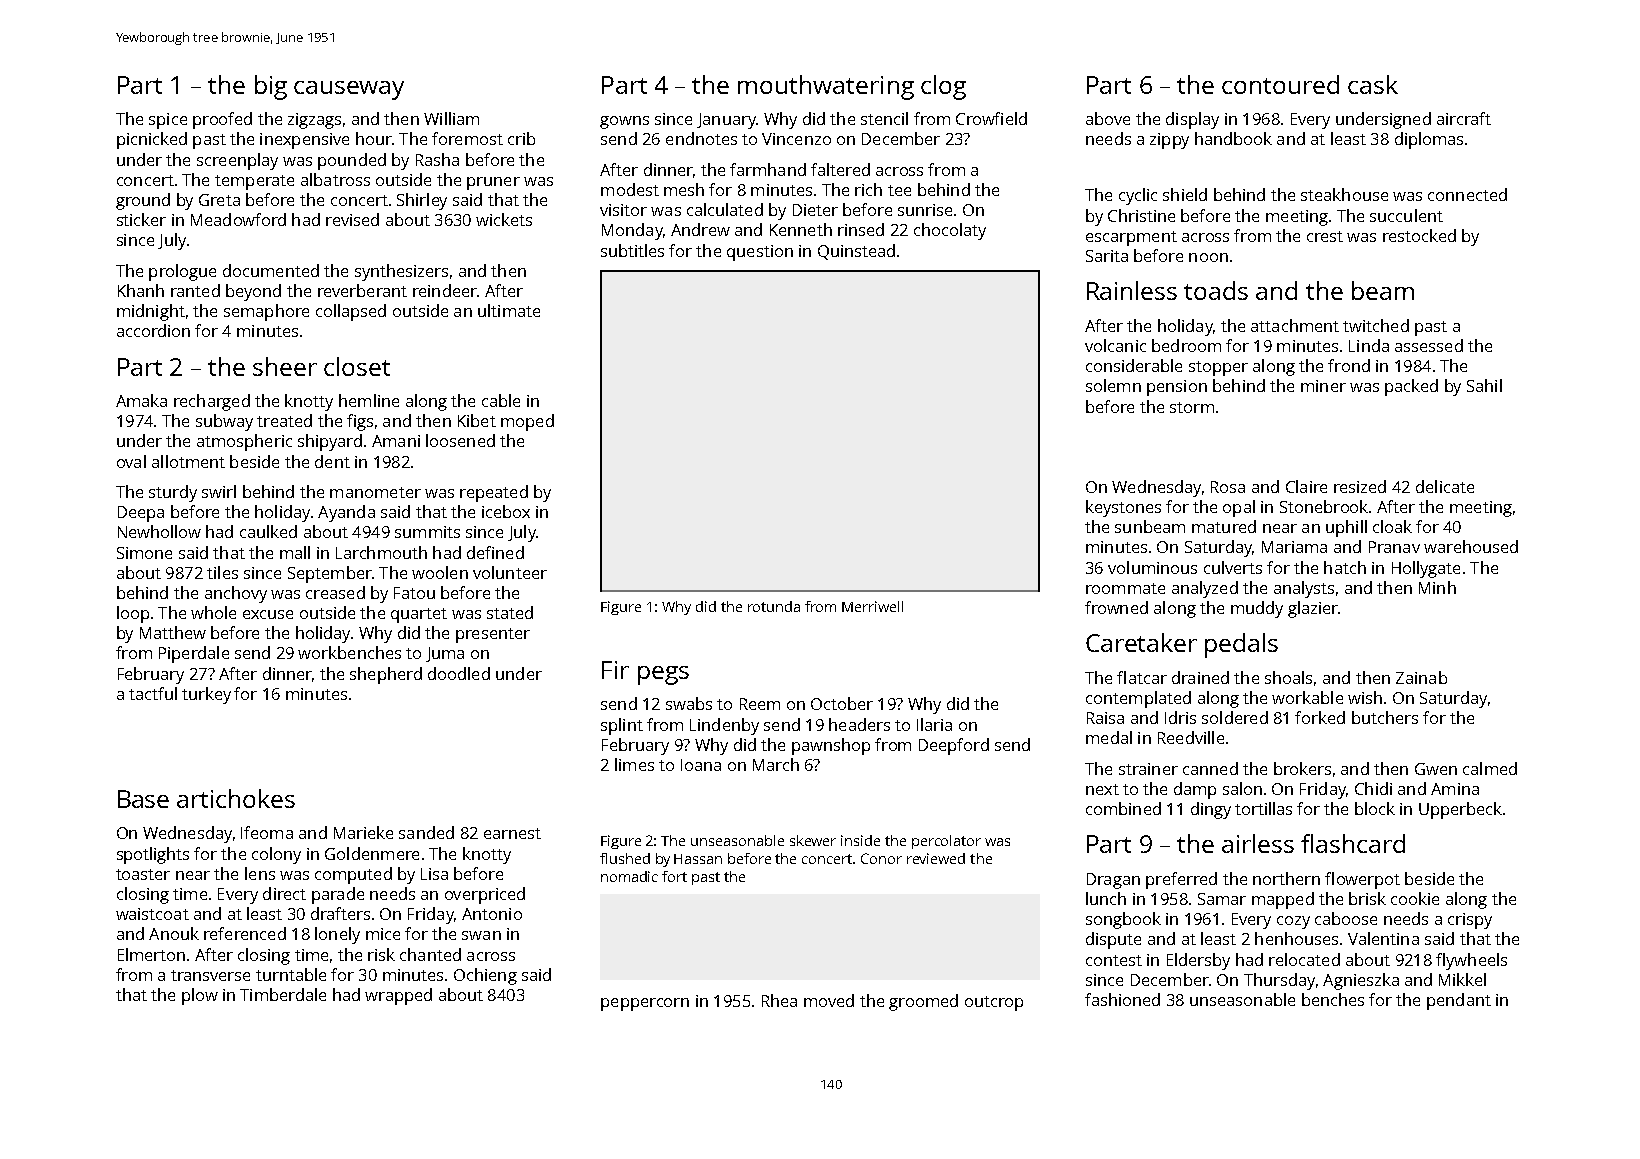 Image resolution: width=1640 pixels, height=1159 pixels. I want to click on Rosa, so click(1228, 487).
